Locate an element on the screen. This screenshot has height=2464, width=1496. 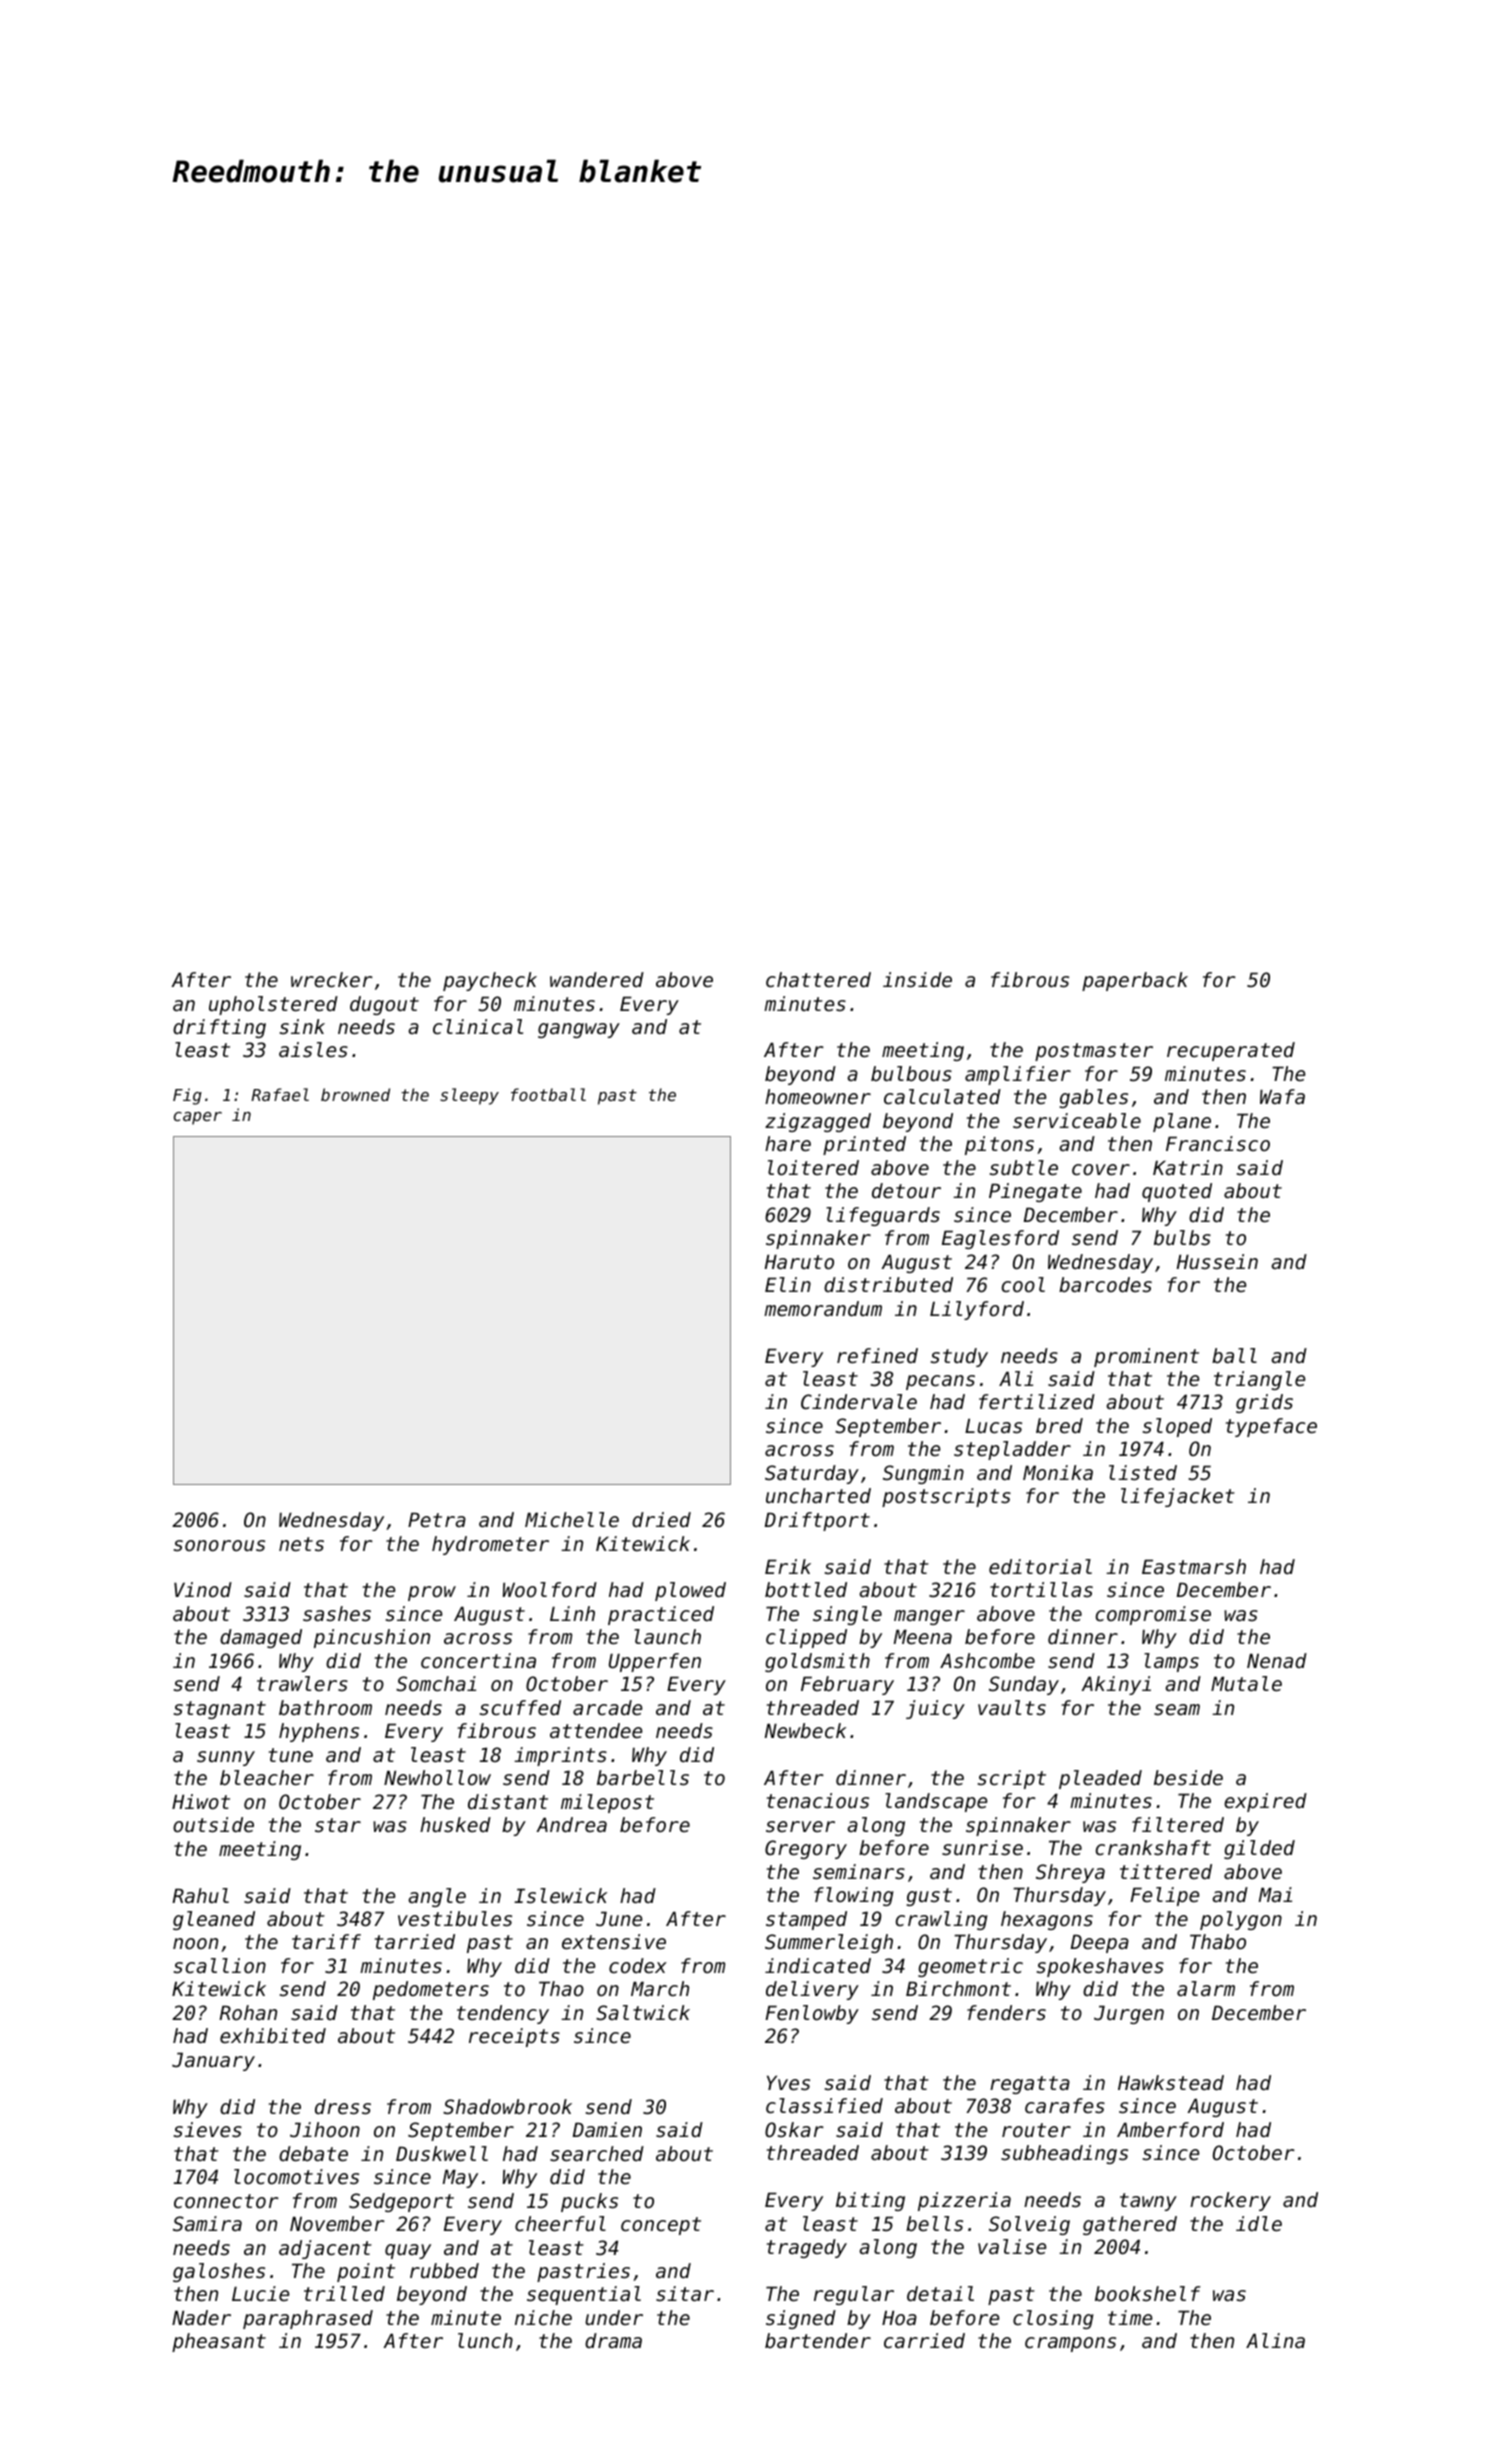
tune is located at coordinates (291, 1755).
